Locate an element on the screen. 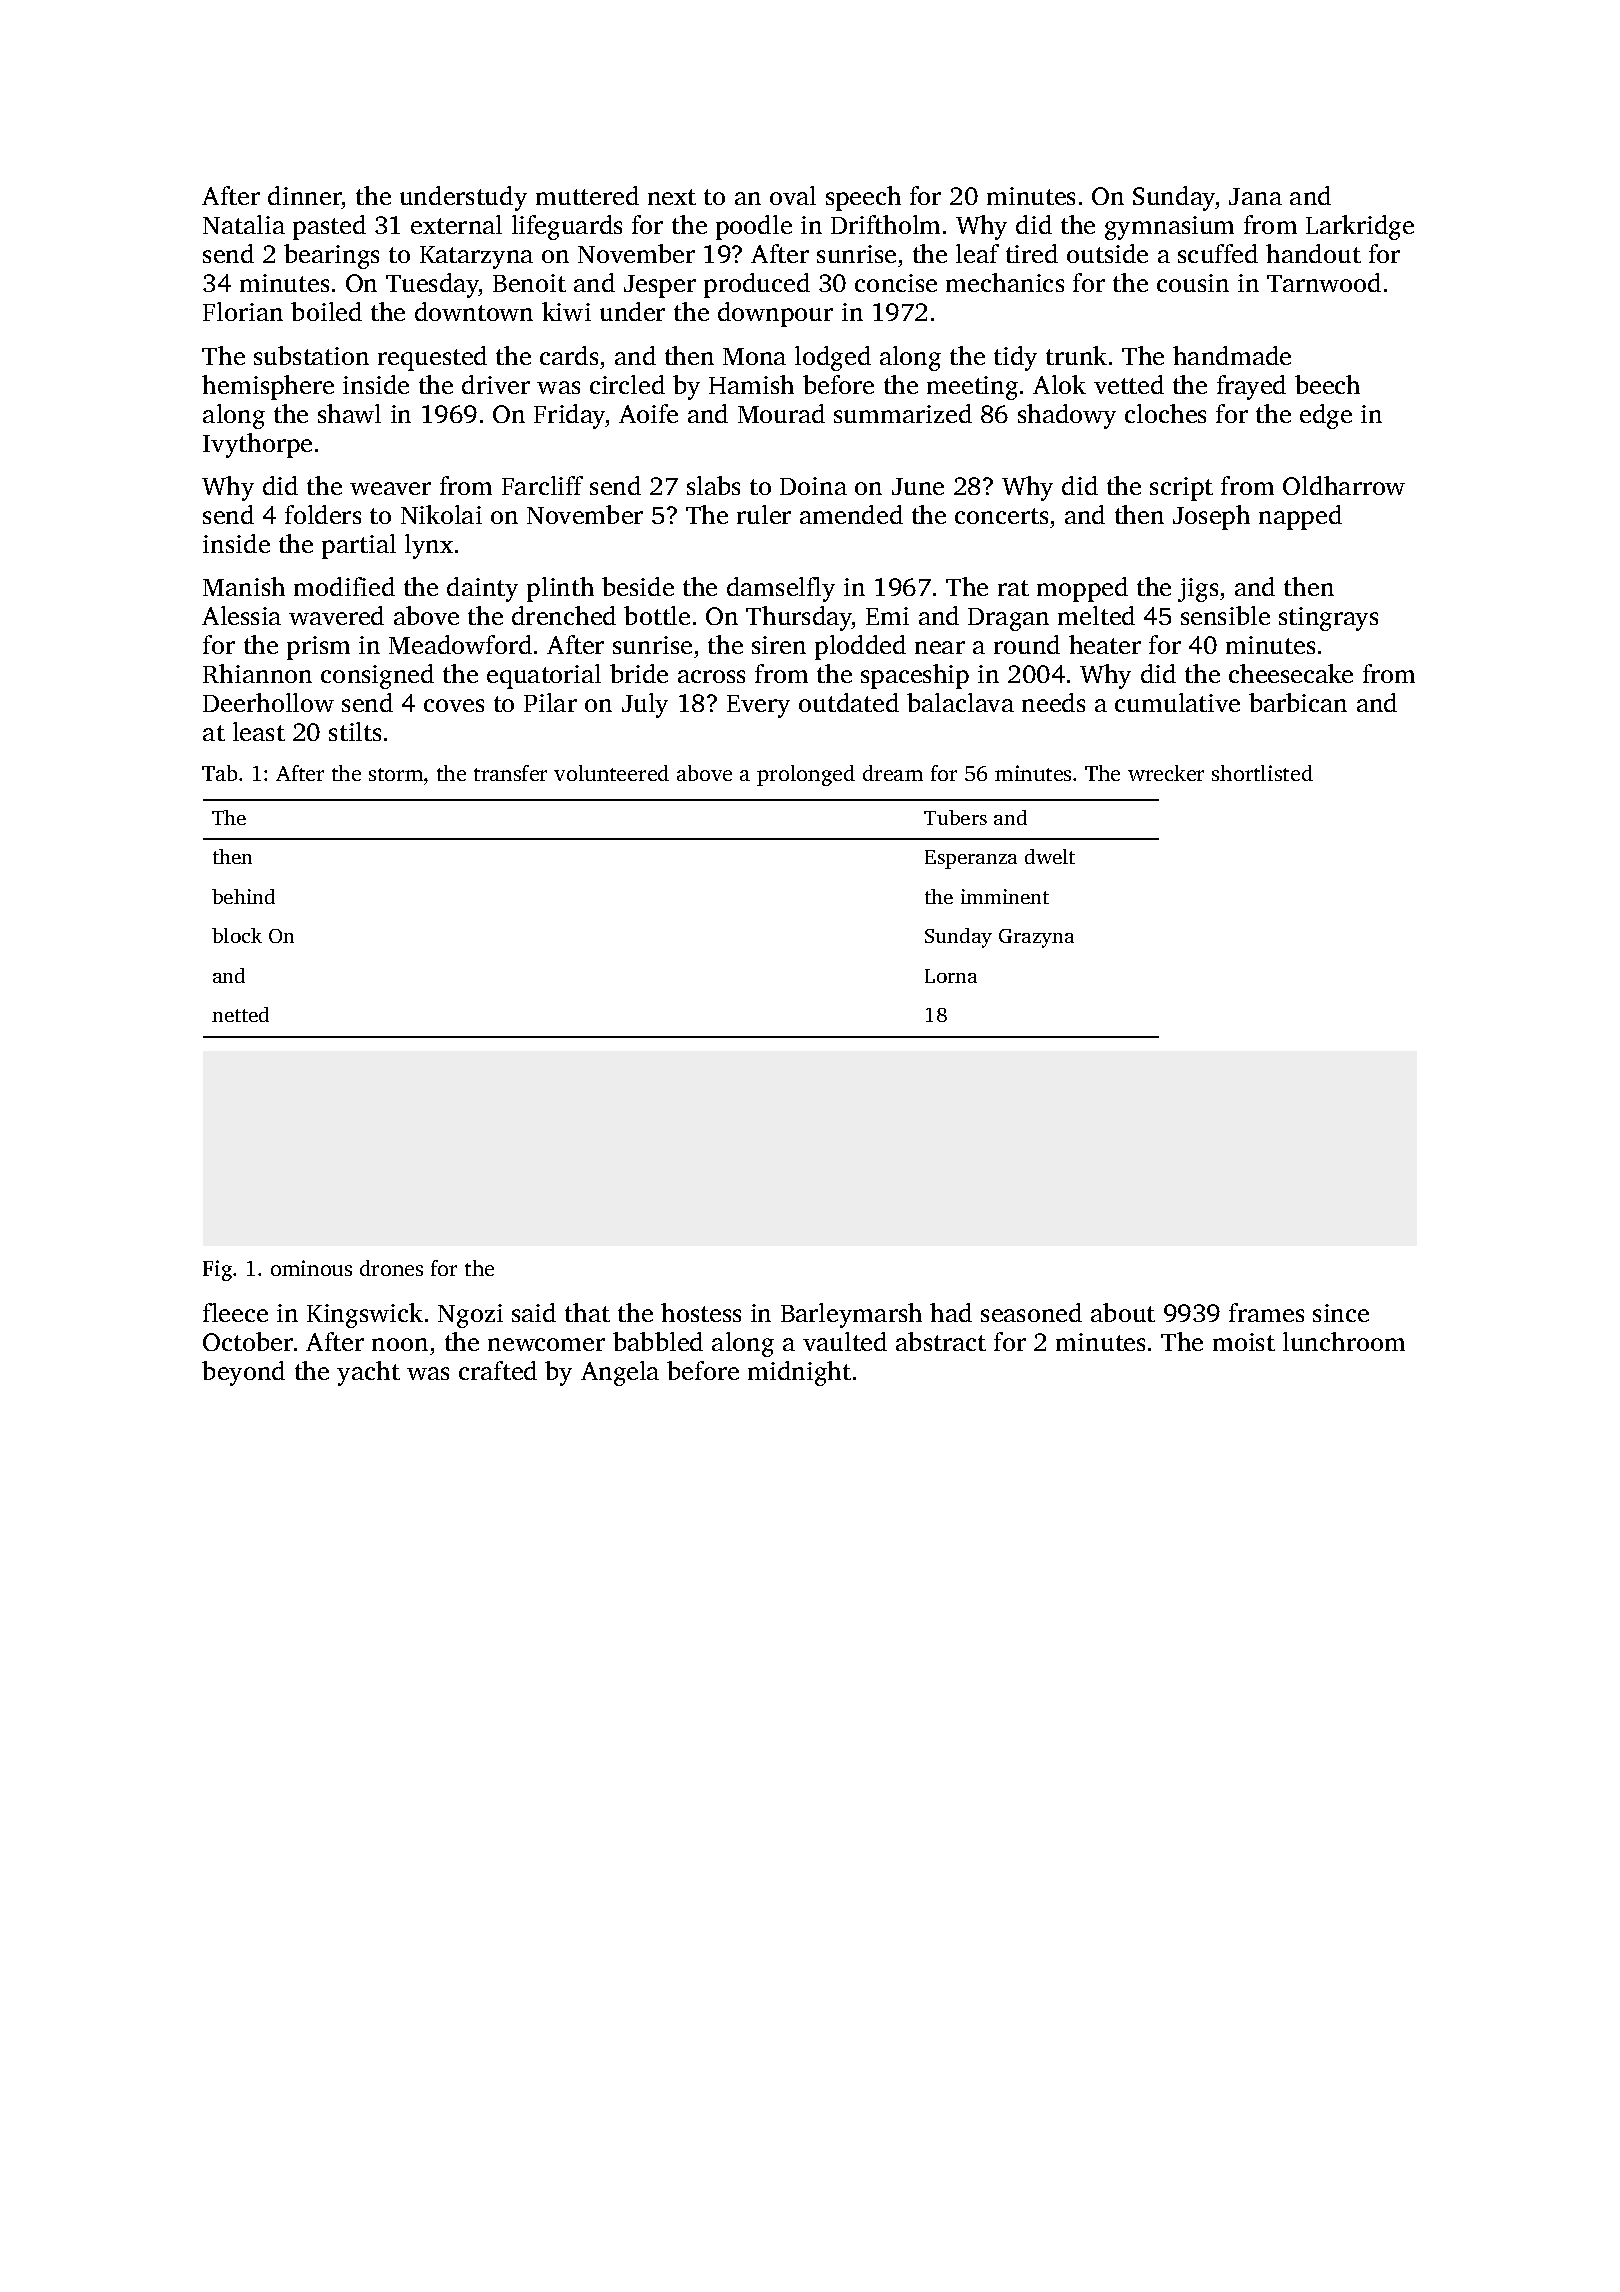 The height and width of the screenshot is (2292, 1620). beyond is located at coordinates (243, 1373).
